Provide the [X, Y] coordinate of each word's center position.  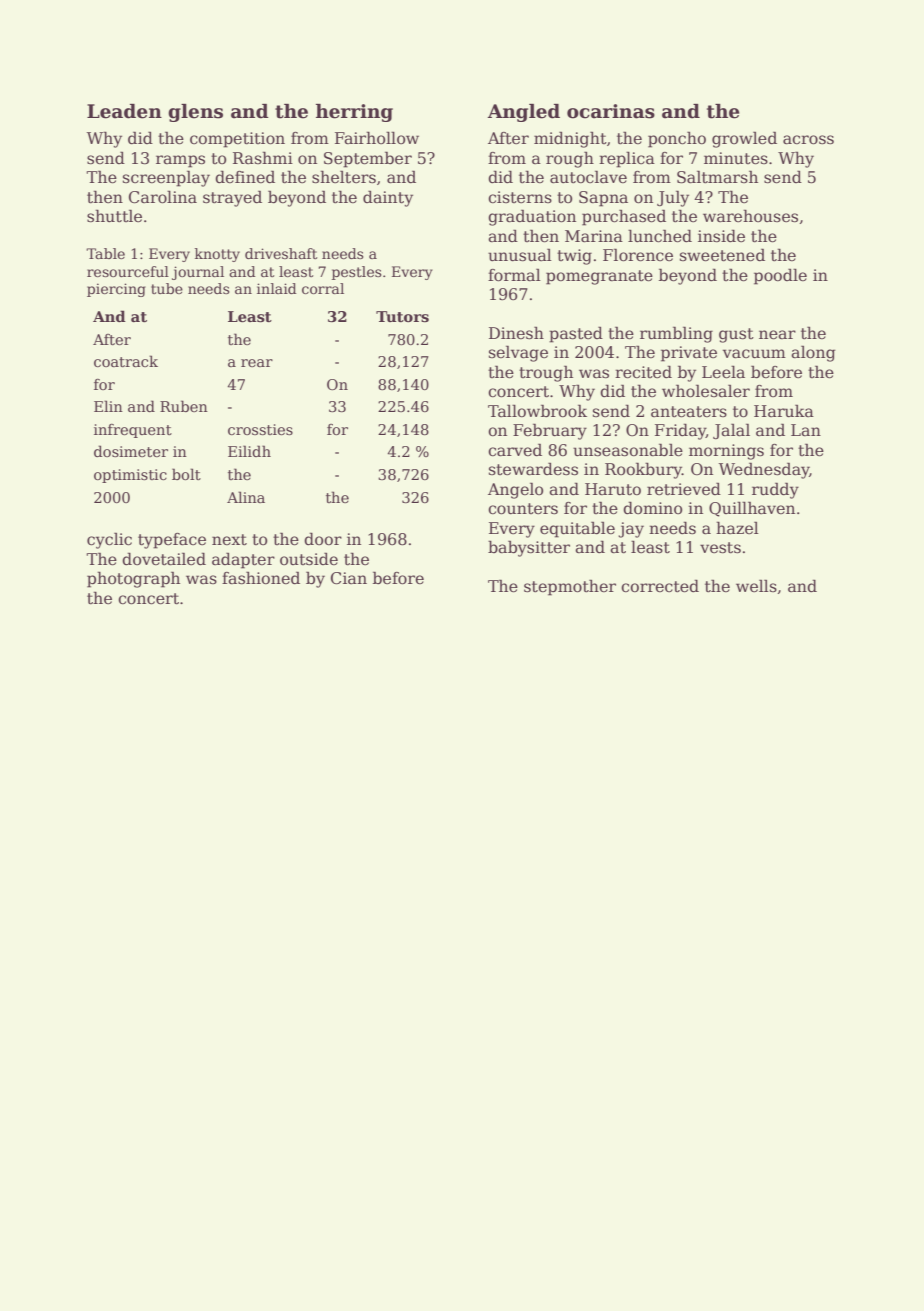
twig [574, 257]
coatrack [126, 361]
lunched [660, 236]
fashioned [261, 577]
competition [237, 140]
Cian [349, 578]
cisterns [520, 197]
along [813, 353]
